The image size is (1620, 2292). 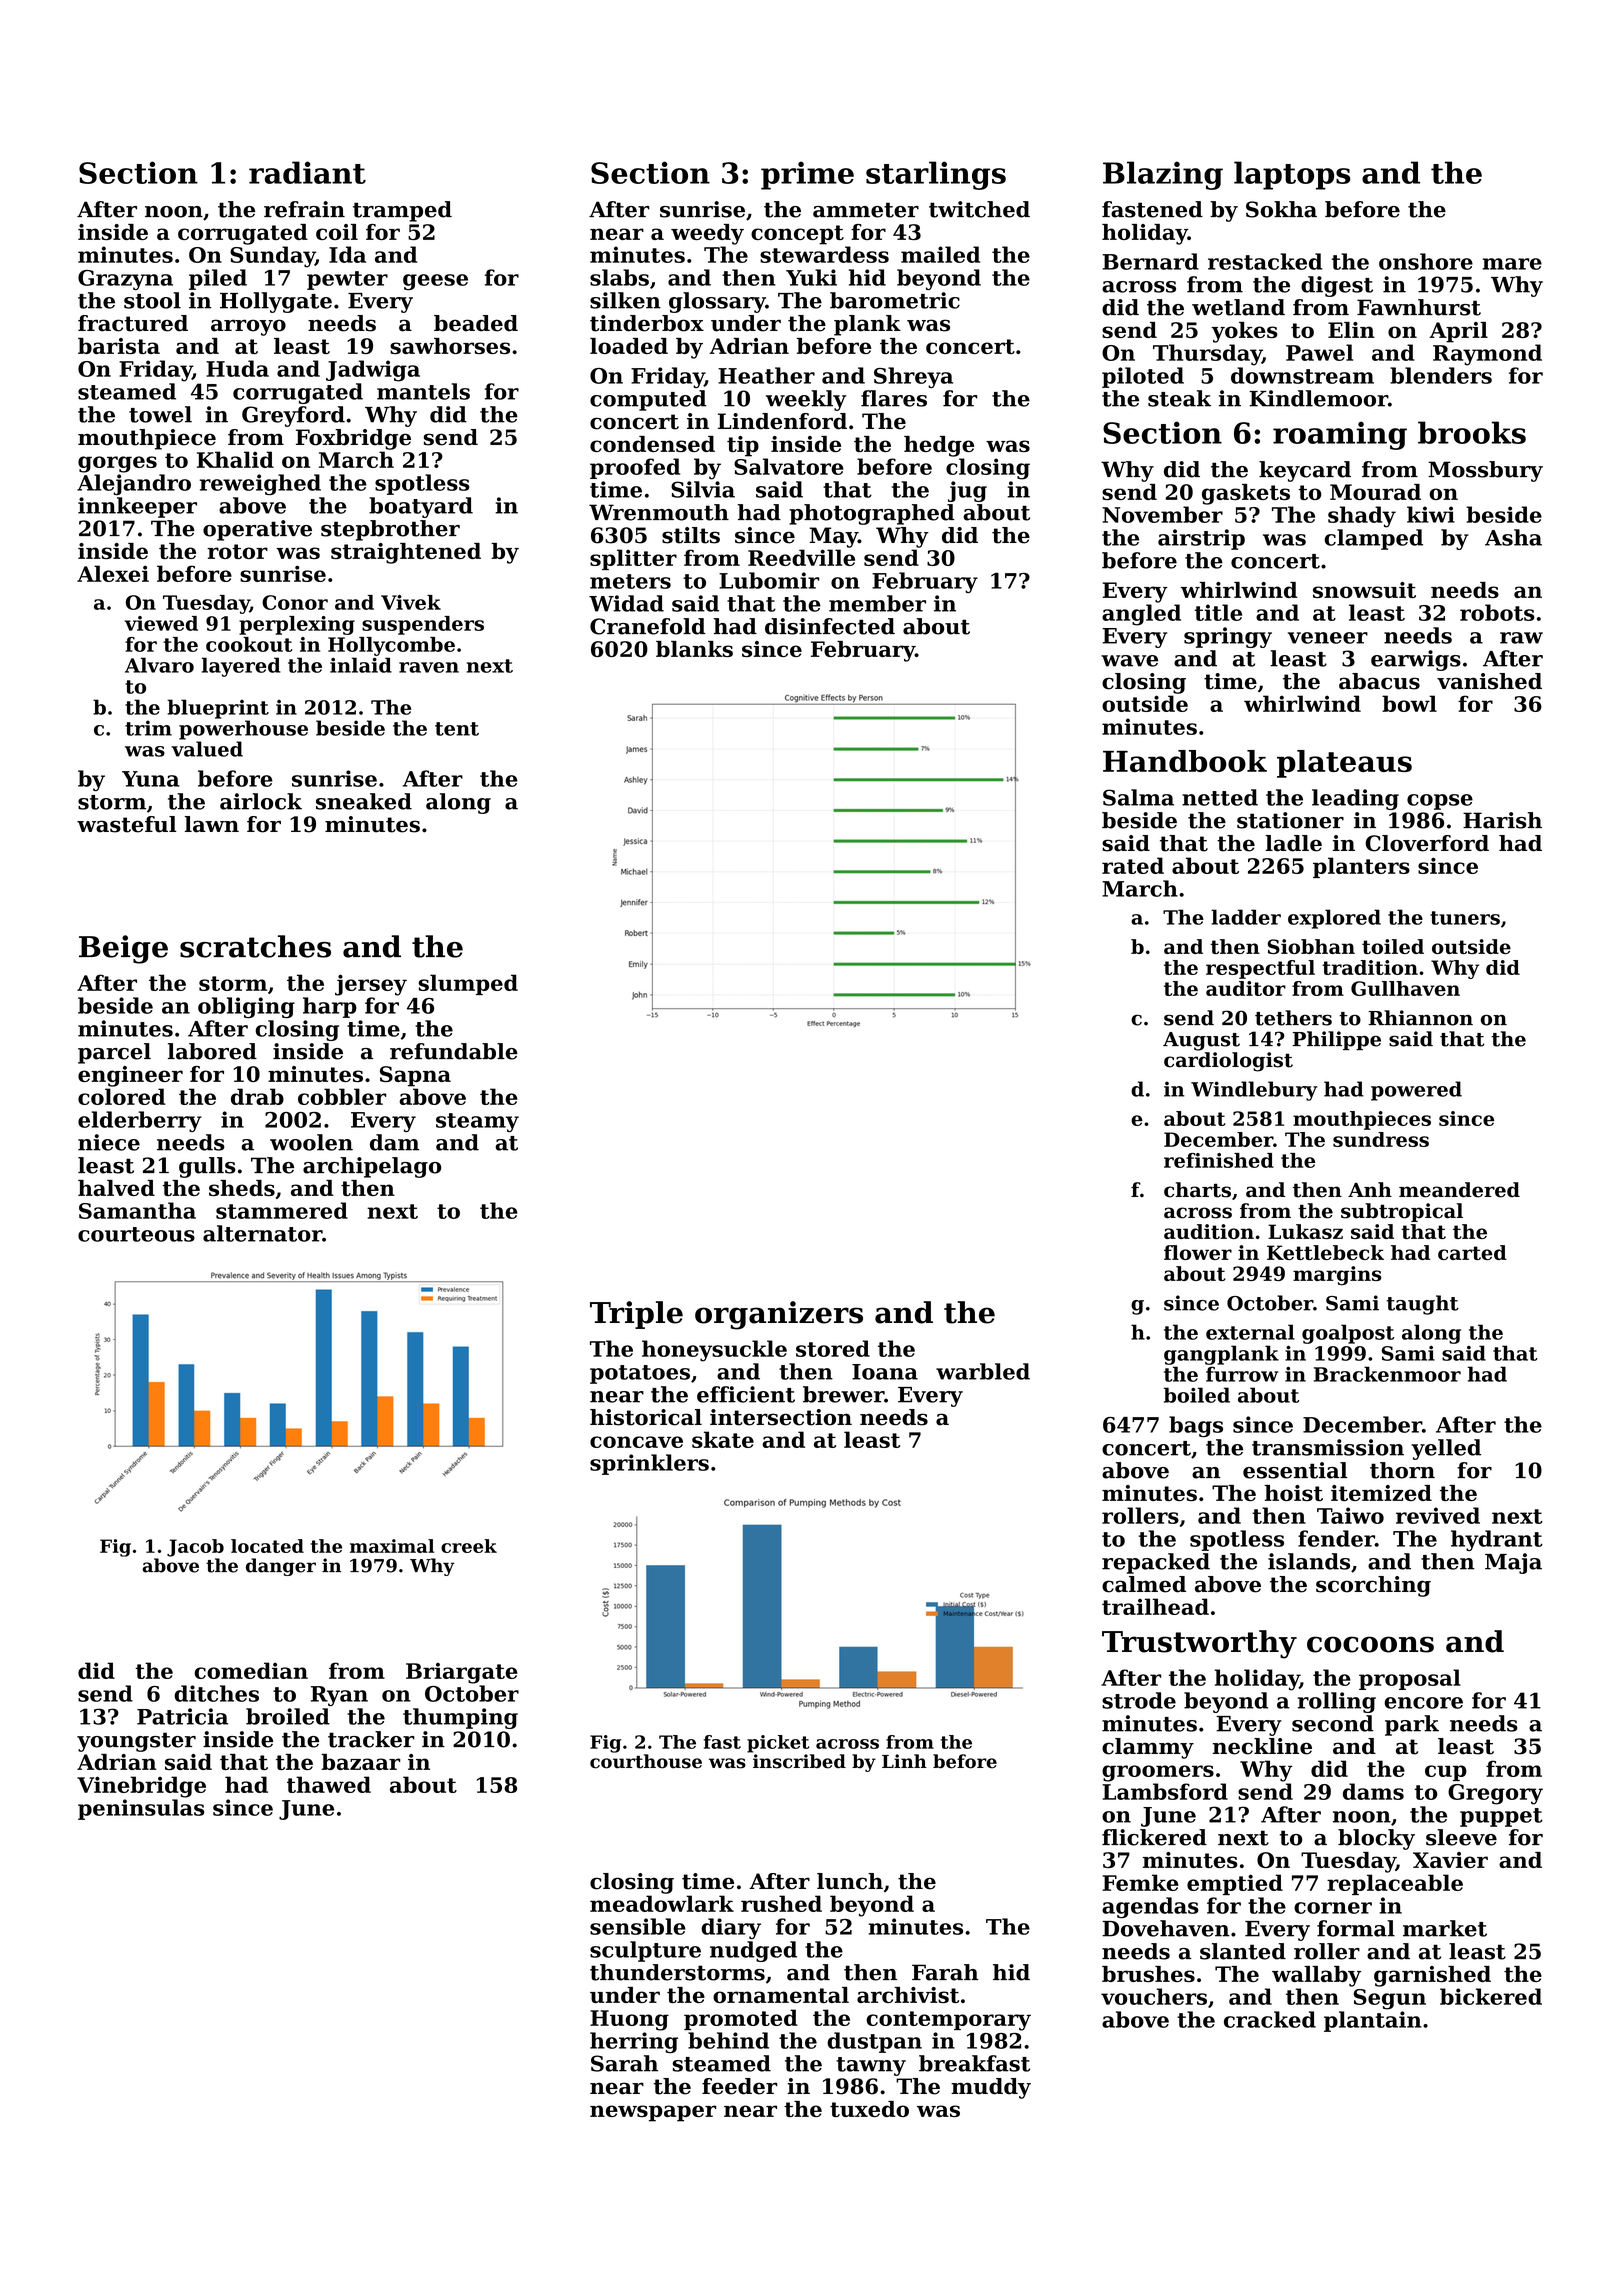 I want to click on steamy, so click(x=477, y=1122).
